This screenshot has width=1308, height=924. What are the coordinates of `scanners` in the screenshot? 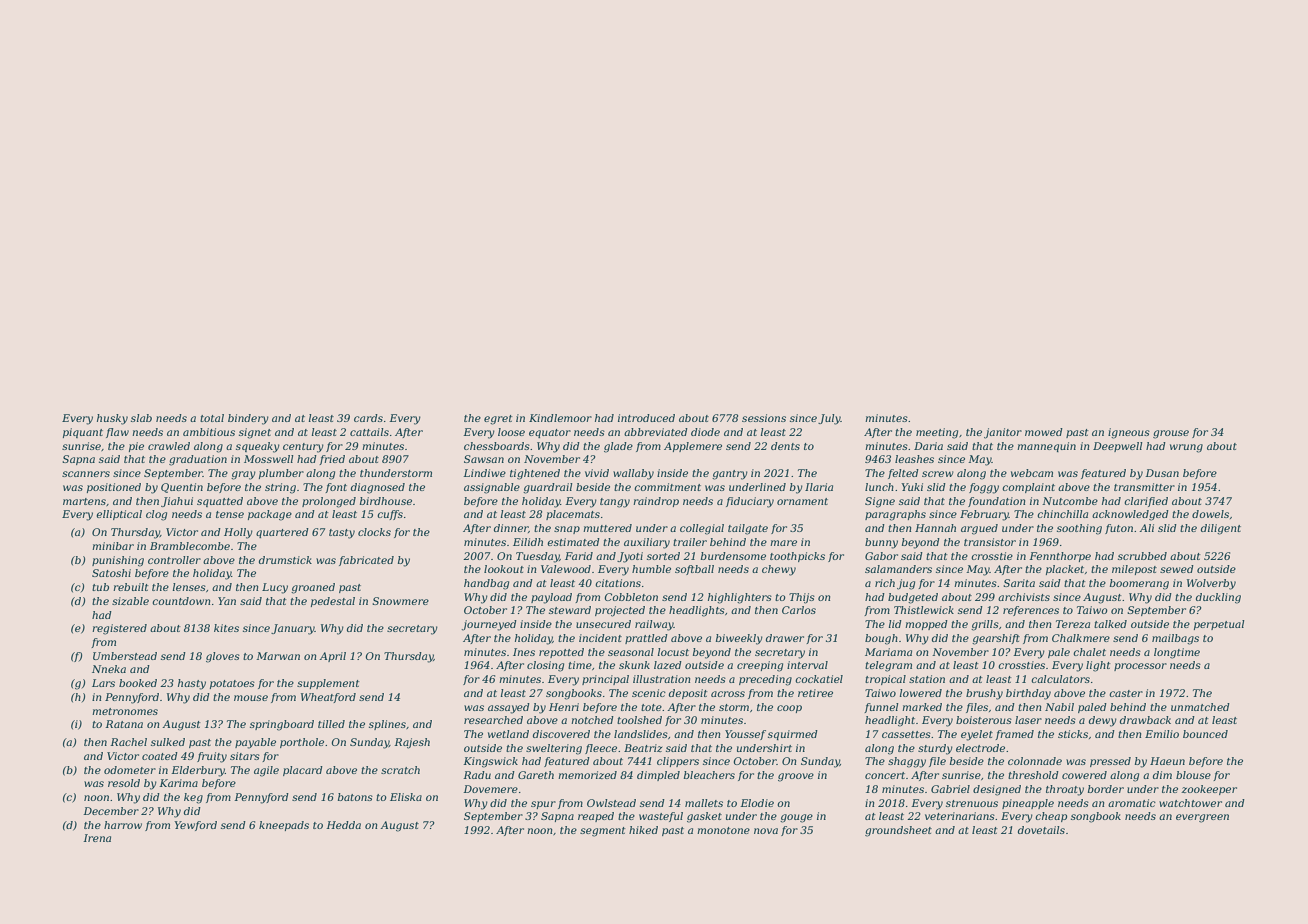 It's located at (86, 474).
